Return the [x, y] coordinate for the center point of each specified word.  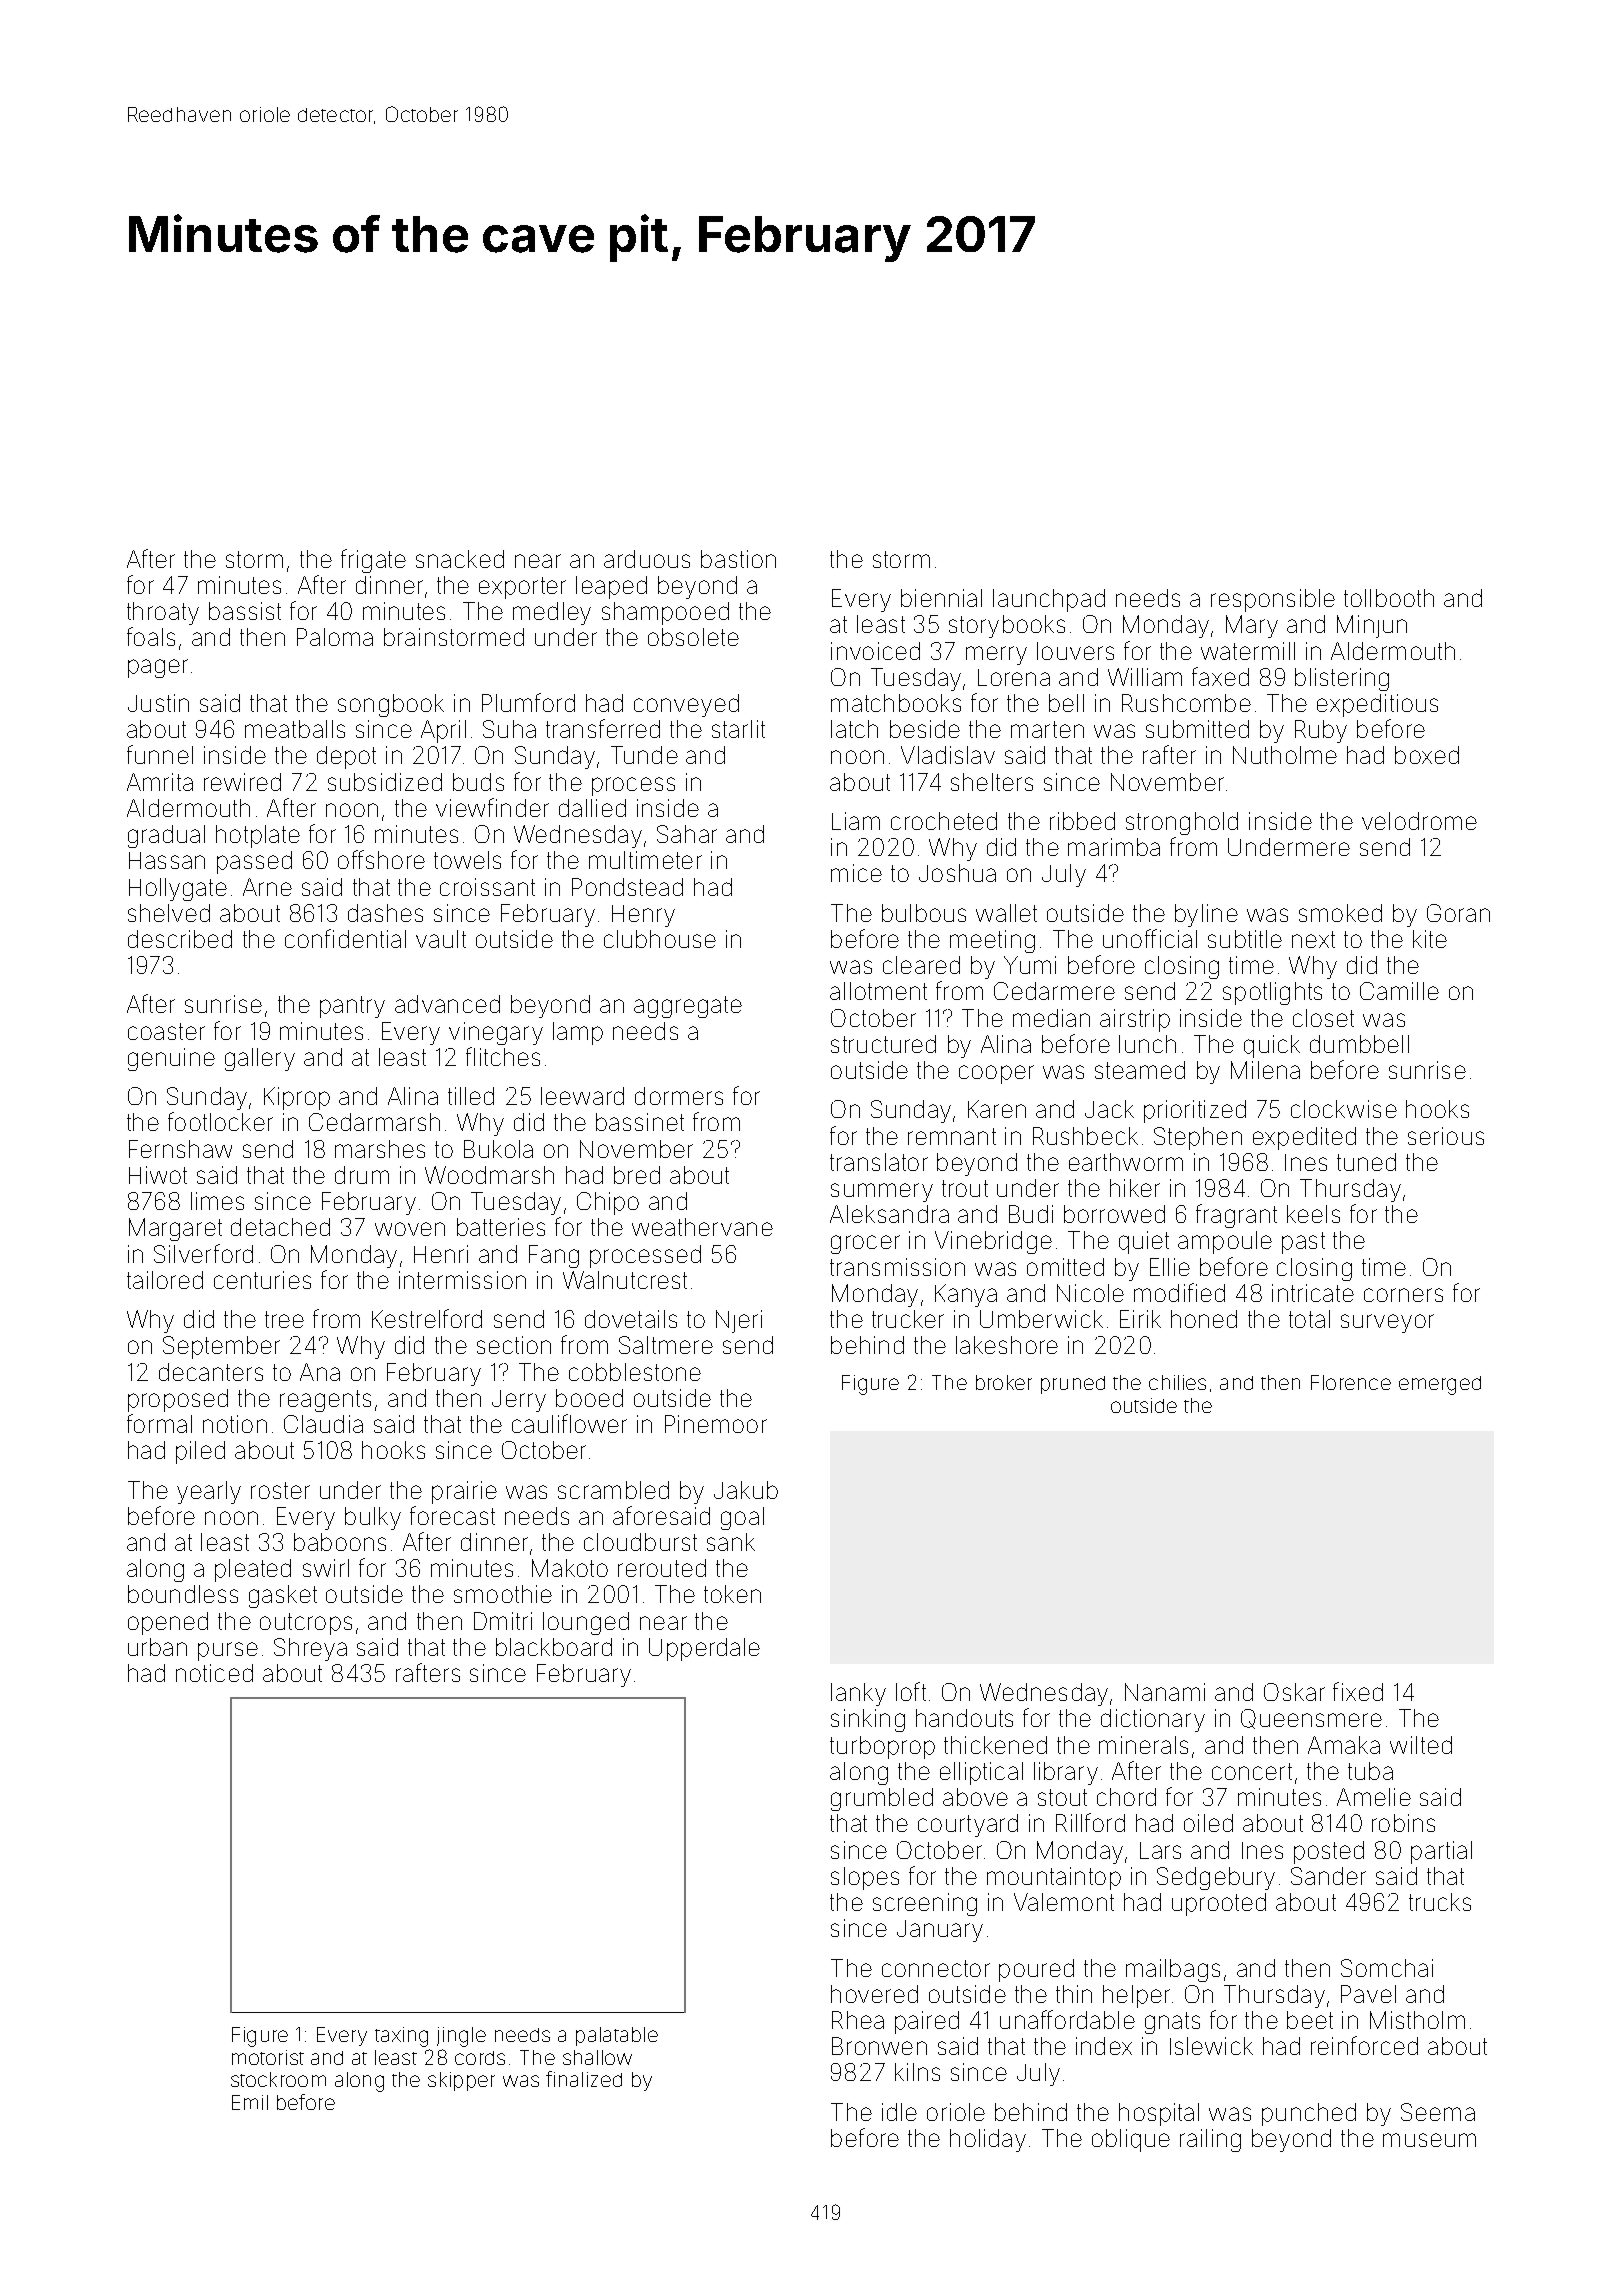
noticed [214, 1673]
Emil [250, 2102]
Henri [441, 1254]
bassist [245, 611]
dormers [679, 1096]
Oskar [1294, 1692]
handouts [964, 1718]
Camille [1399, 991]
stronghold [1182, 823]
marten [1047, 729]
